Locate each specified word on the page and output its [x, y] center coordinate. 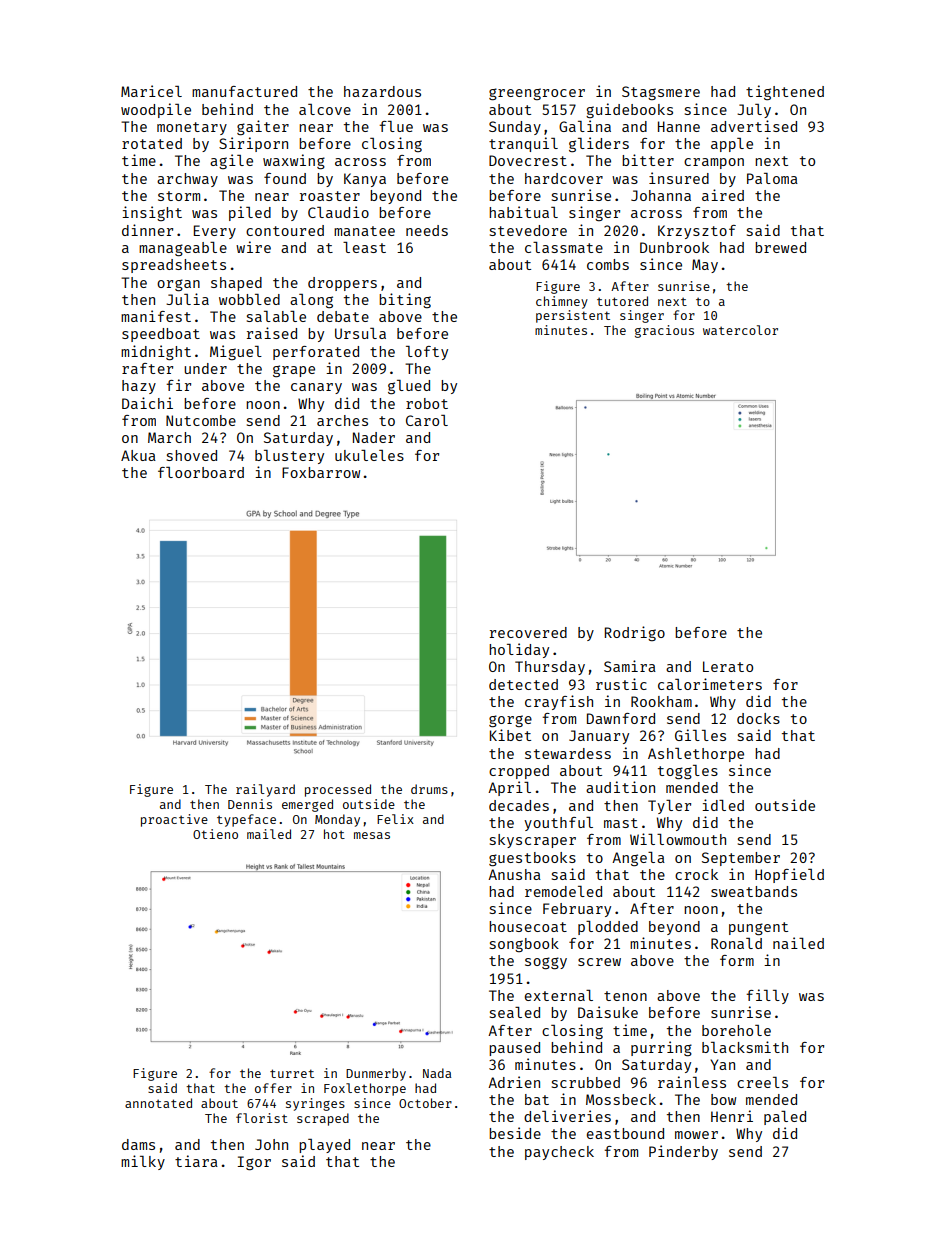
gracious [664, 331]
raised [272, 333]
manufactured [244, 91]
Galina [585, 126]
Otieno [215, 834]
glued [409, 387]
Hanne [679, 126]
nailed [798, 943]
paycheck [559, 1153]
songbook [524, 945]
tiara [196, 1161]
